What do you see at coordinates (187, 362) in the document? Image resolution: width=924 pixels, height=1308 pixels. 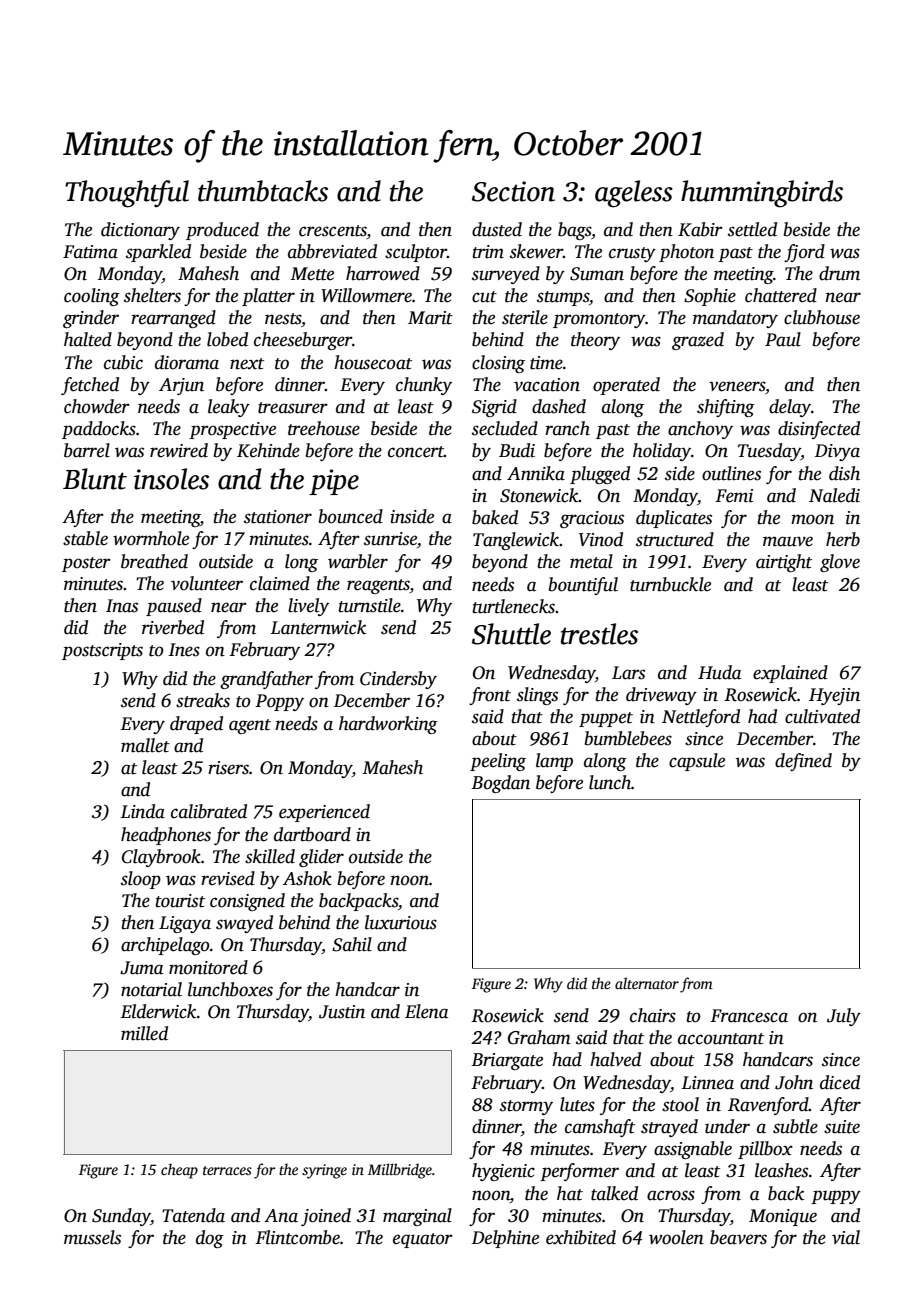 I see `diorama` at bounding box center [187, 362].
